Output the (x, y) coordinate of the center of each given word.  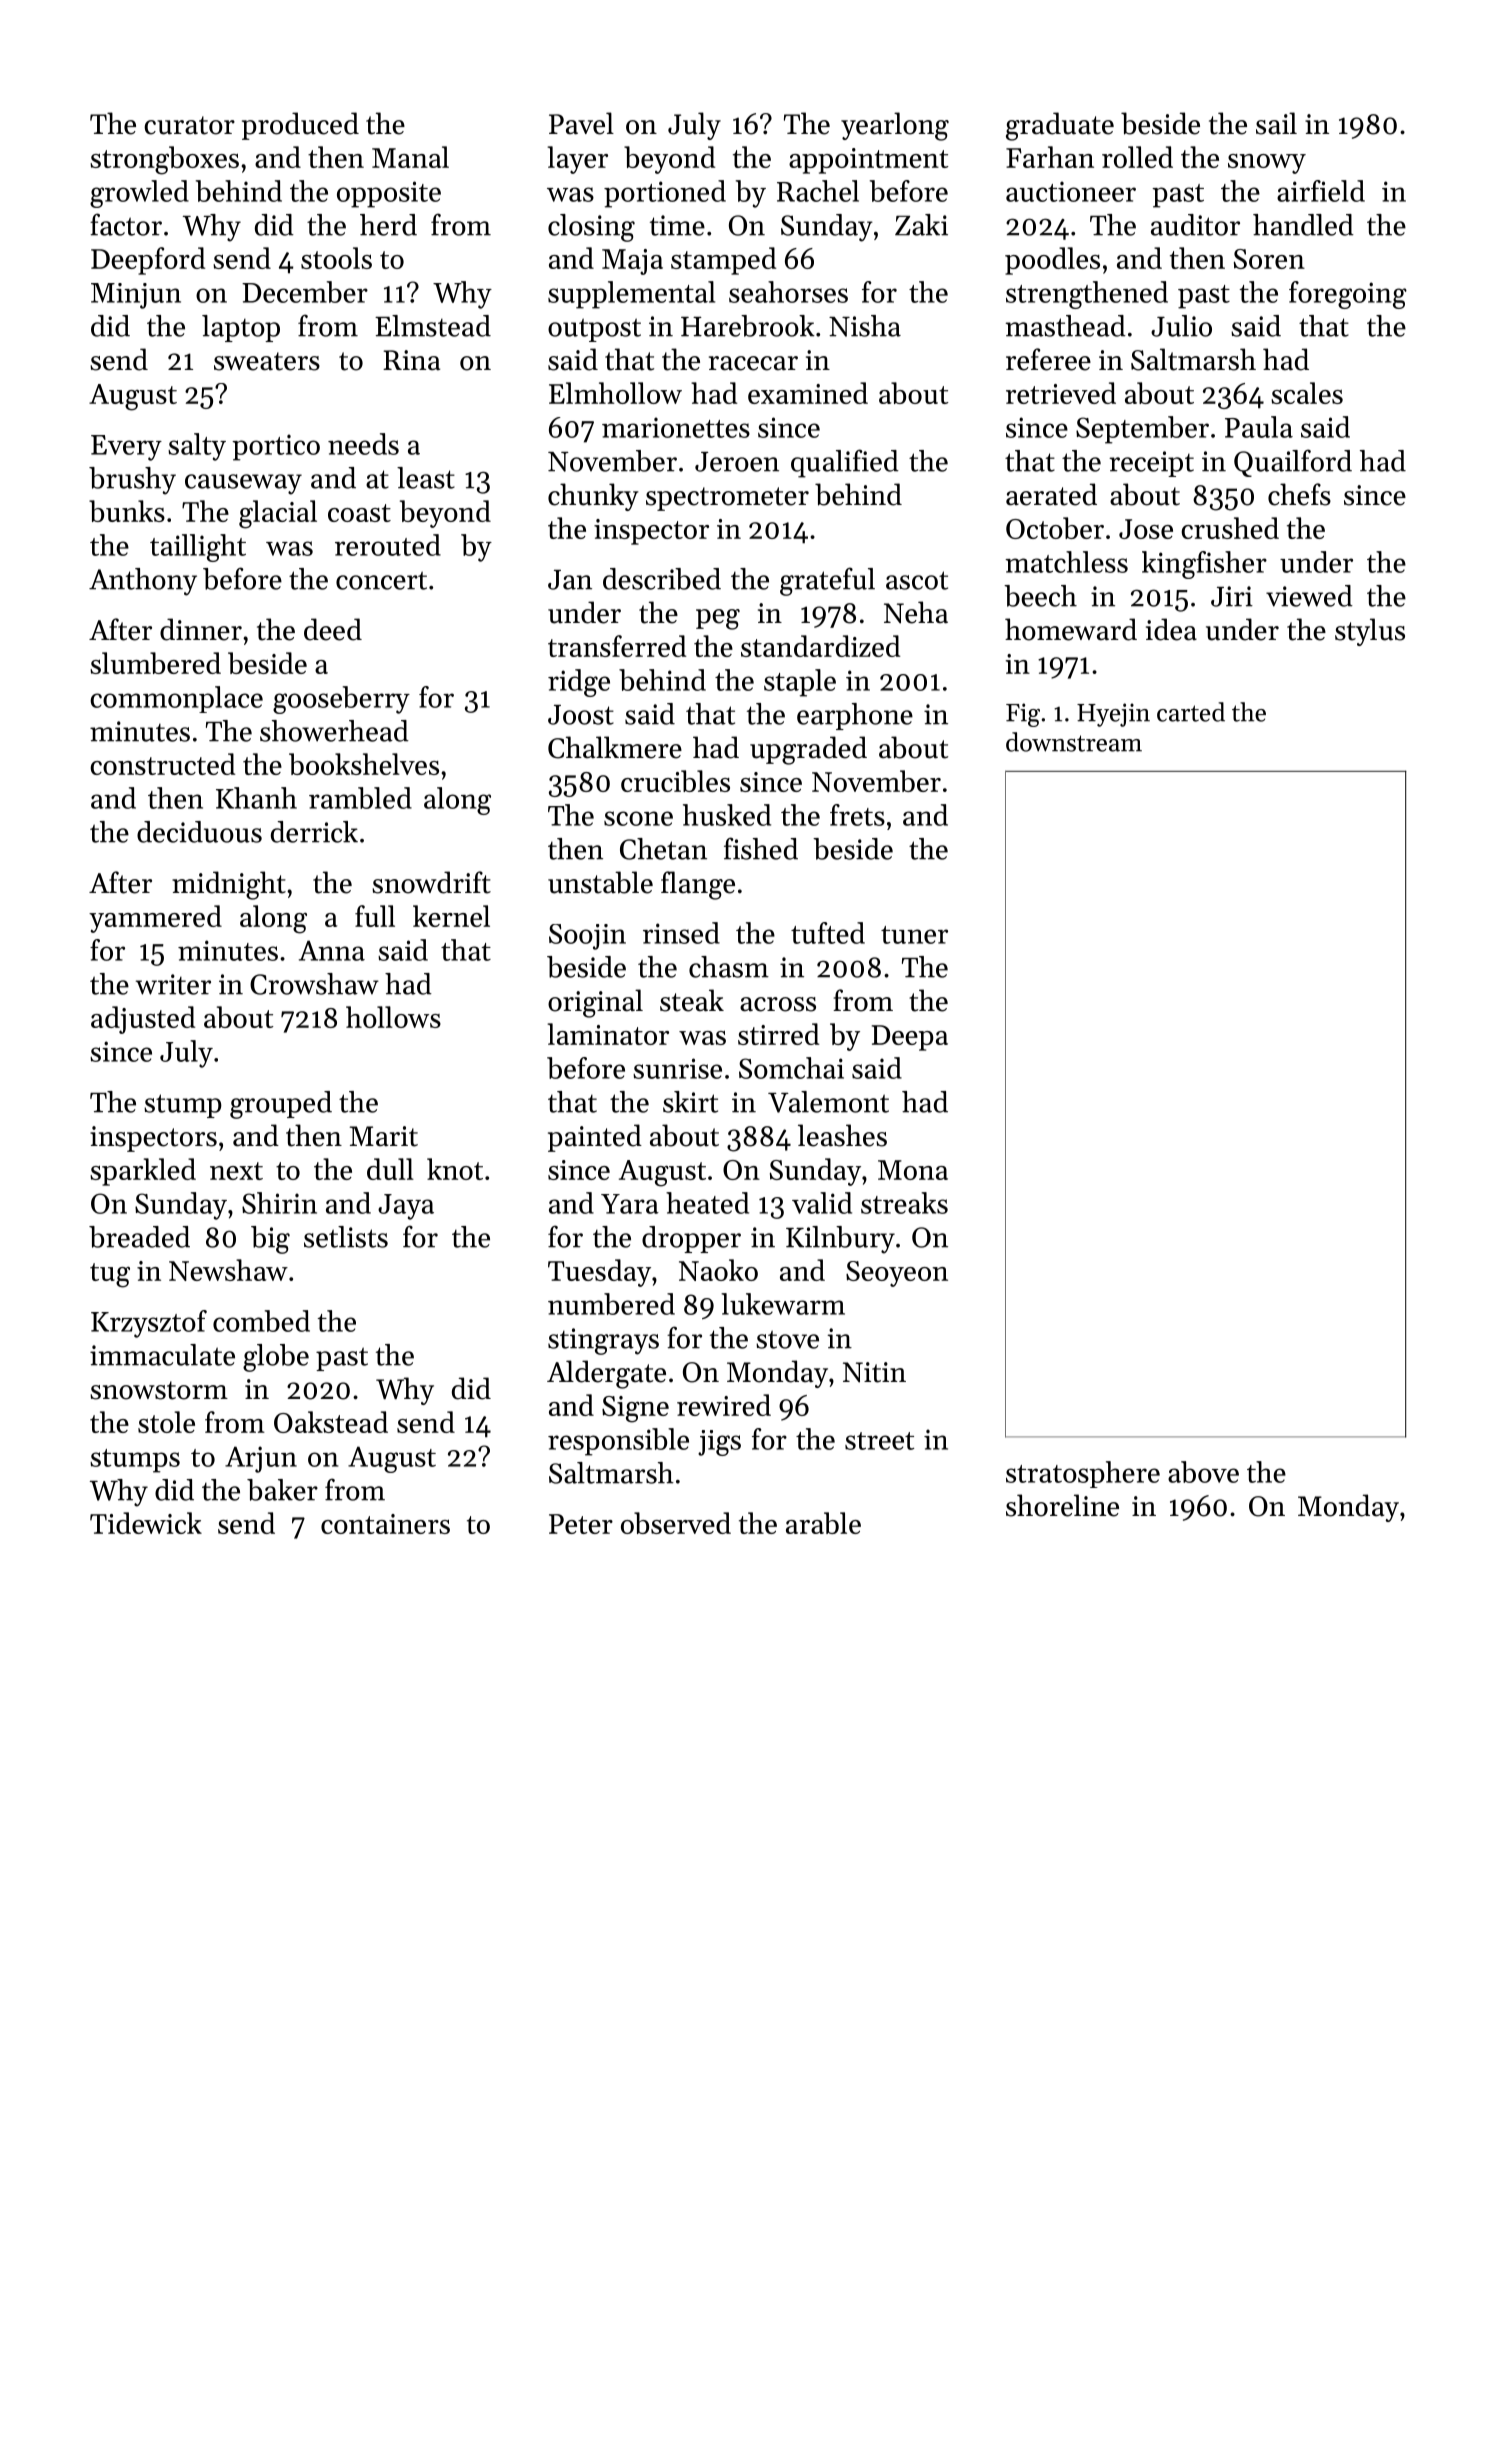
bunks (127, 511)
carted (1191, 712)
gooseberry (341, 700)
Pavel (581, 123)
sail (1276, 123)
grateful (827, 581)
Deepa (910, 1038)
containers (385, 1524)
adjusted (143, 1020)
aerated (1051, 494)
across (778, 1004)
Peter (581, 1524)
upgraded (808, 750)
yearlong (895, 126)
